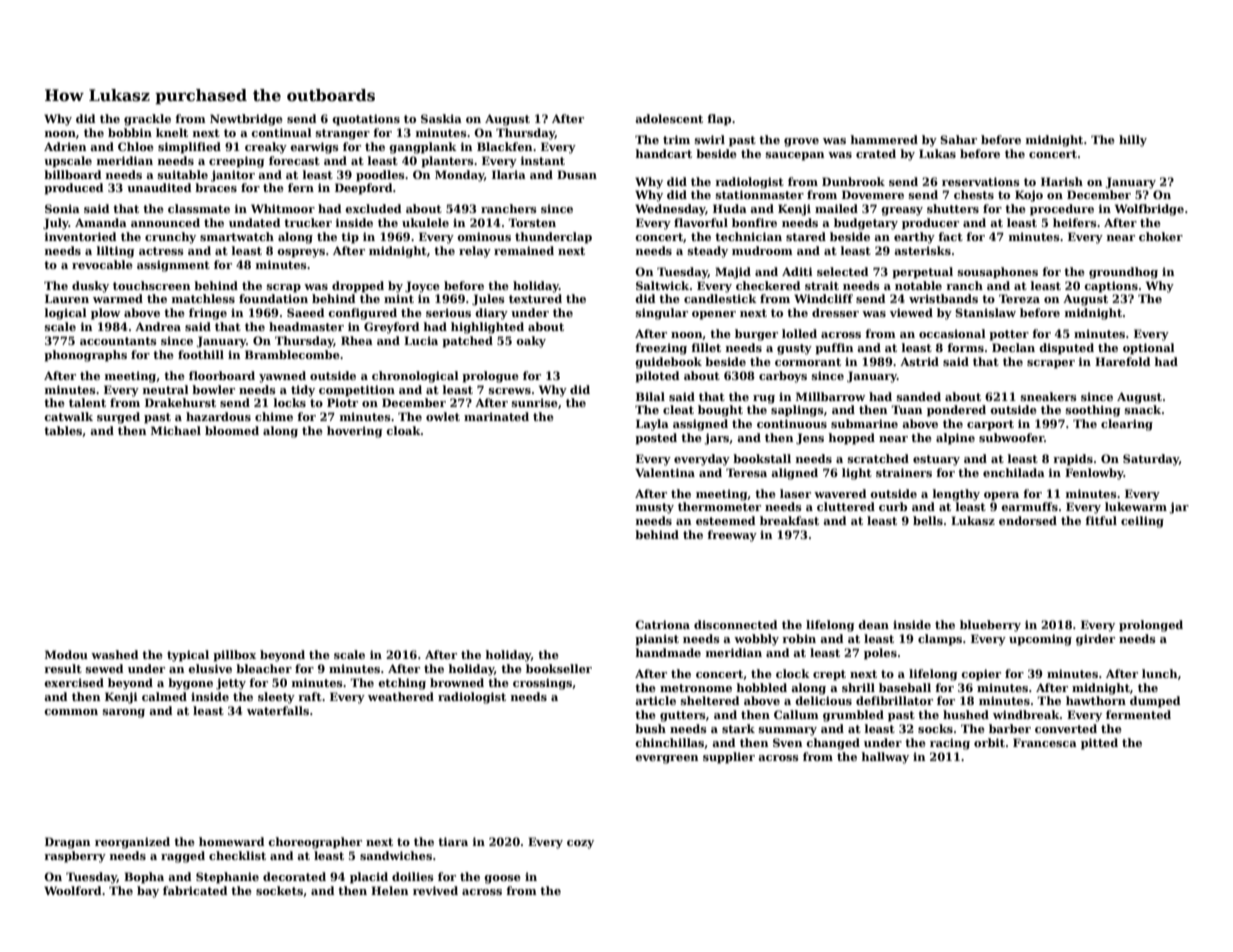 The width and height of the page is (1233, 952). What do you see at coordinates (67, 843) in the page?
I see `Dragan` at bounding box center [67, 843].
